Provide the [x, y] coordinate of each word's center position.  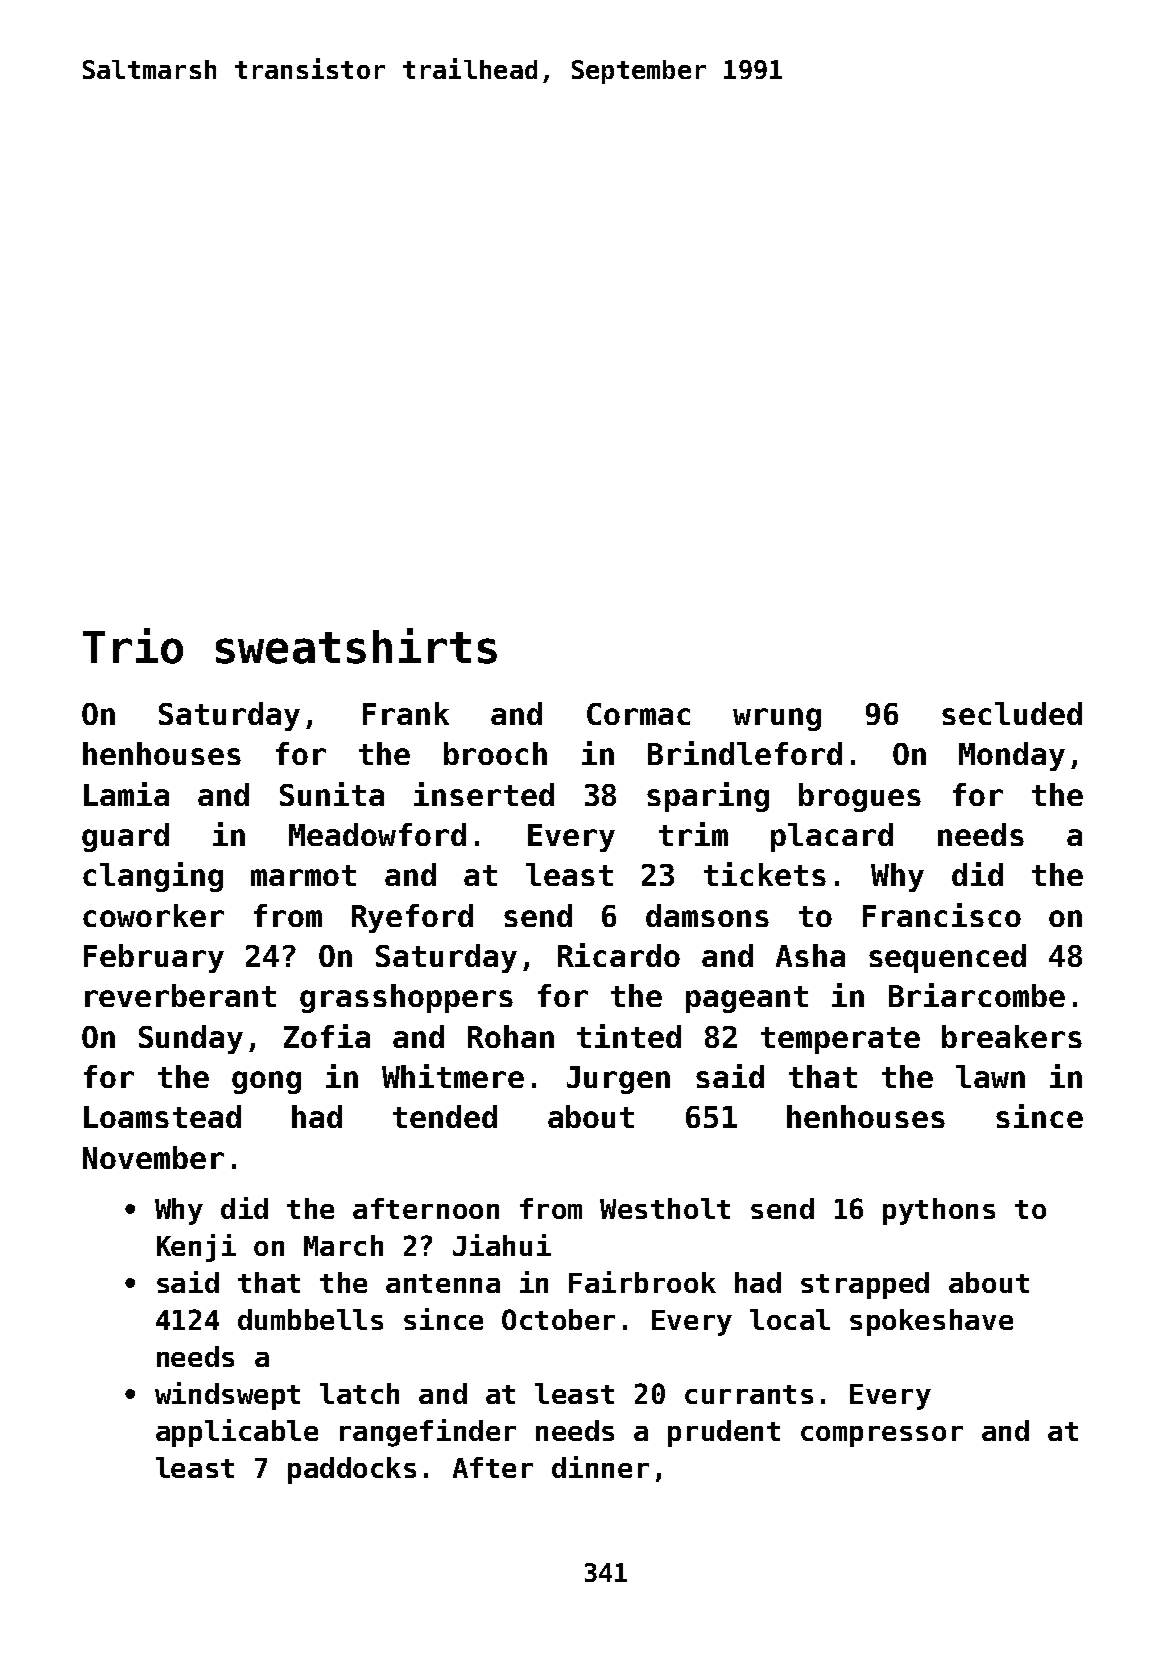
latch [359, 1393]
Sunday [191, 1039]
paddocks [352, 1470]
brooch [495, 753]
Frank [406, 713]
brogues [860, 797]
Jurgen [618, 1080]
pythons [939, 1211]
